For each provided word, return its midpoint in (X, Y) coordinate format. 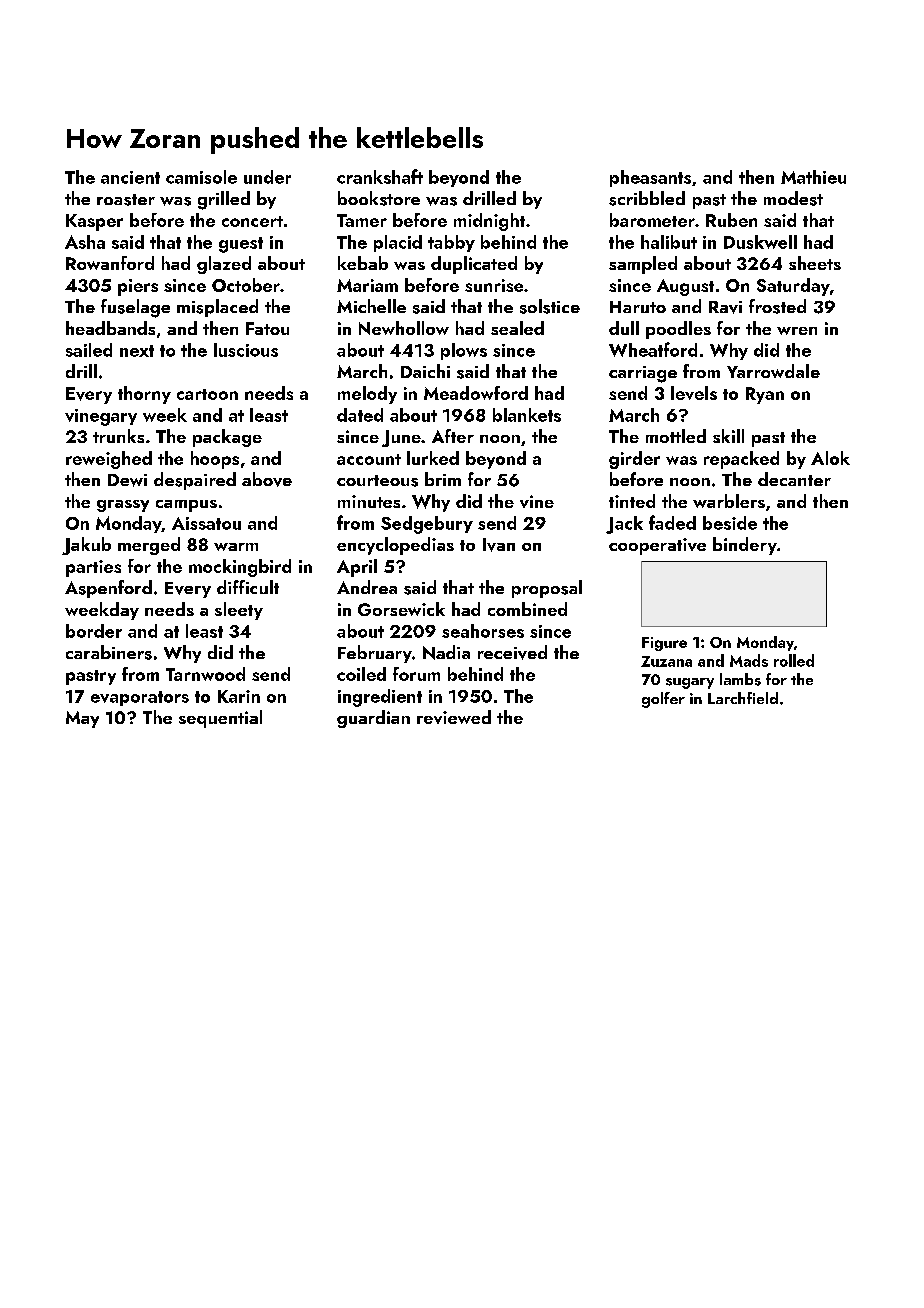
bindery (745, 546)
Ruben (731, 220)
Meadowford (476, 393)
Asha (85, 242)
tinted (632, 501)
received (512, 652)
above (267, 479)
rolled (794, 660)
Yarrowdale (773, 371)
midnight (489, 222)
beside (730, 523)
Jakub (86, 546)
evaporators (140, 698)
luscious (246, 350)
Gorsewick (401, 609)
